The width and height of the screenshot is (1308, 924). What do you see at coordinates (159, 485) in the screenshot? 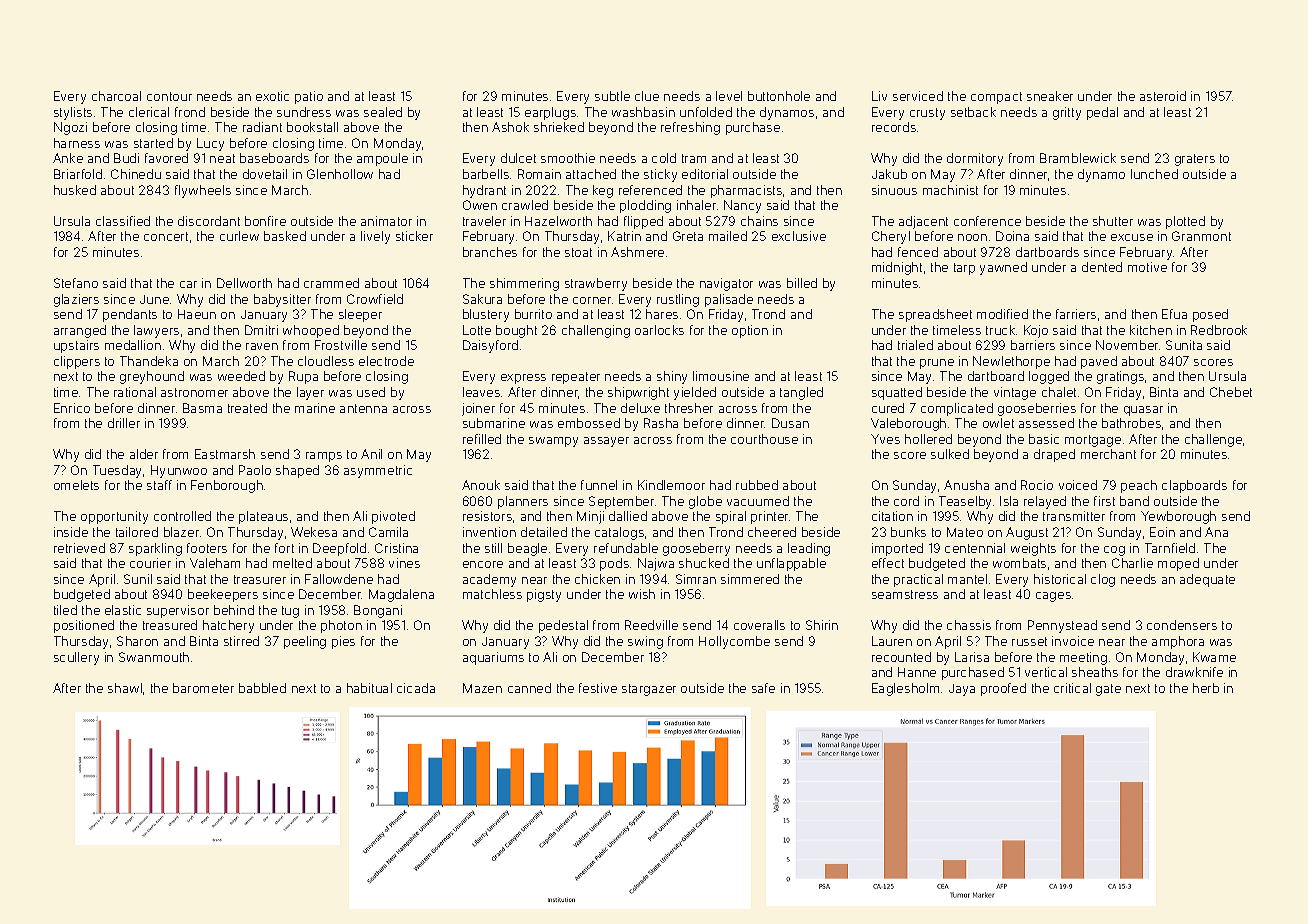
I see `staff` at bounding box center [159, 485].
